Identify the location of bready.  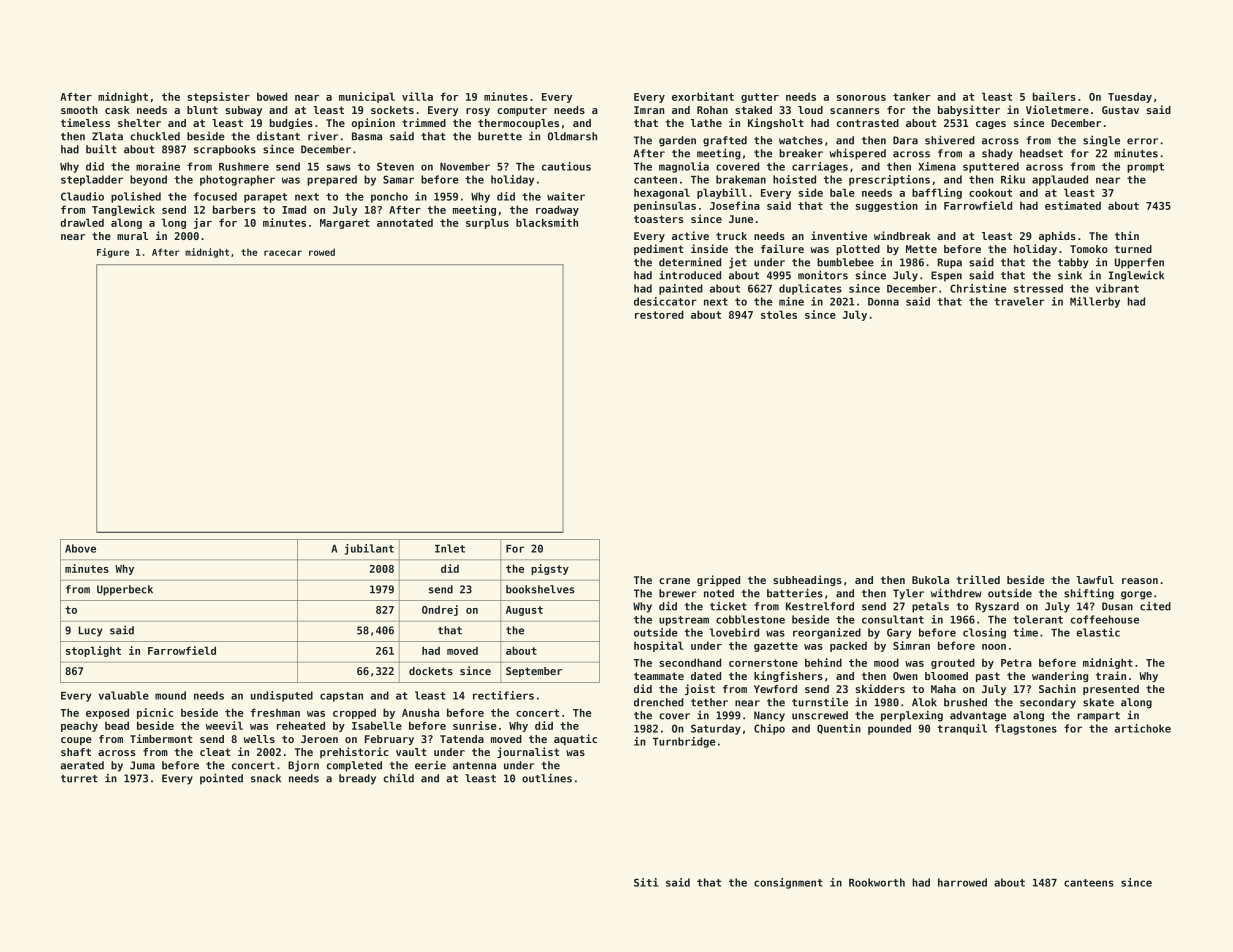
(357, 779).
